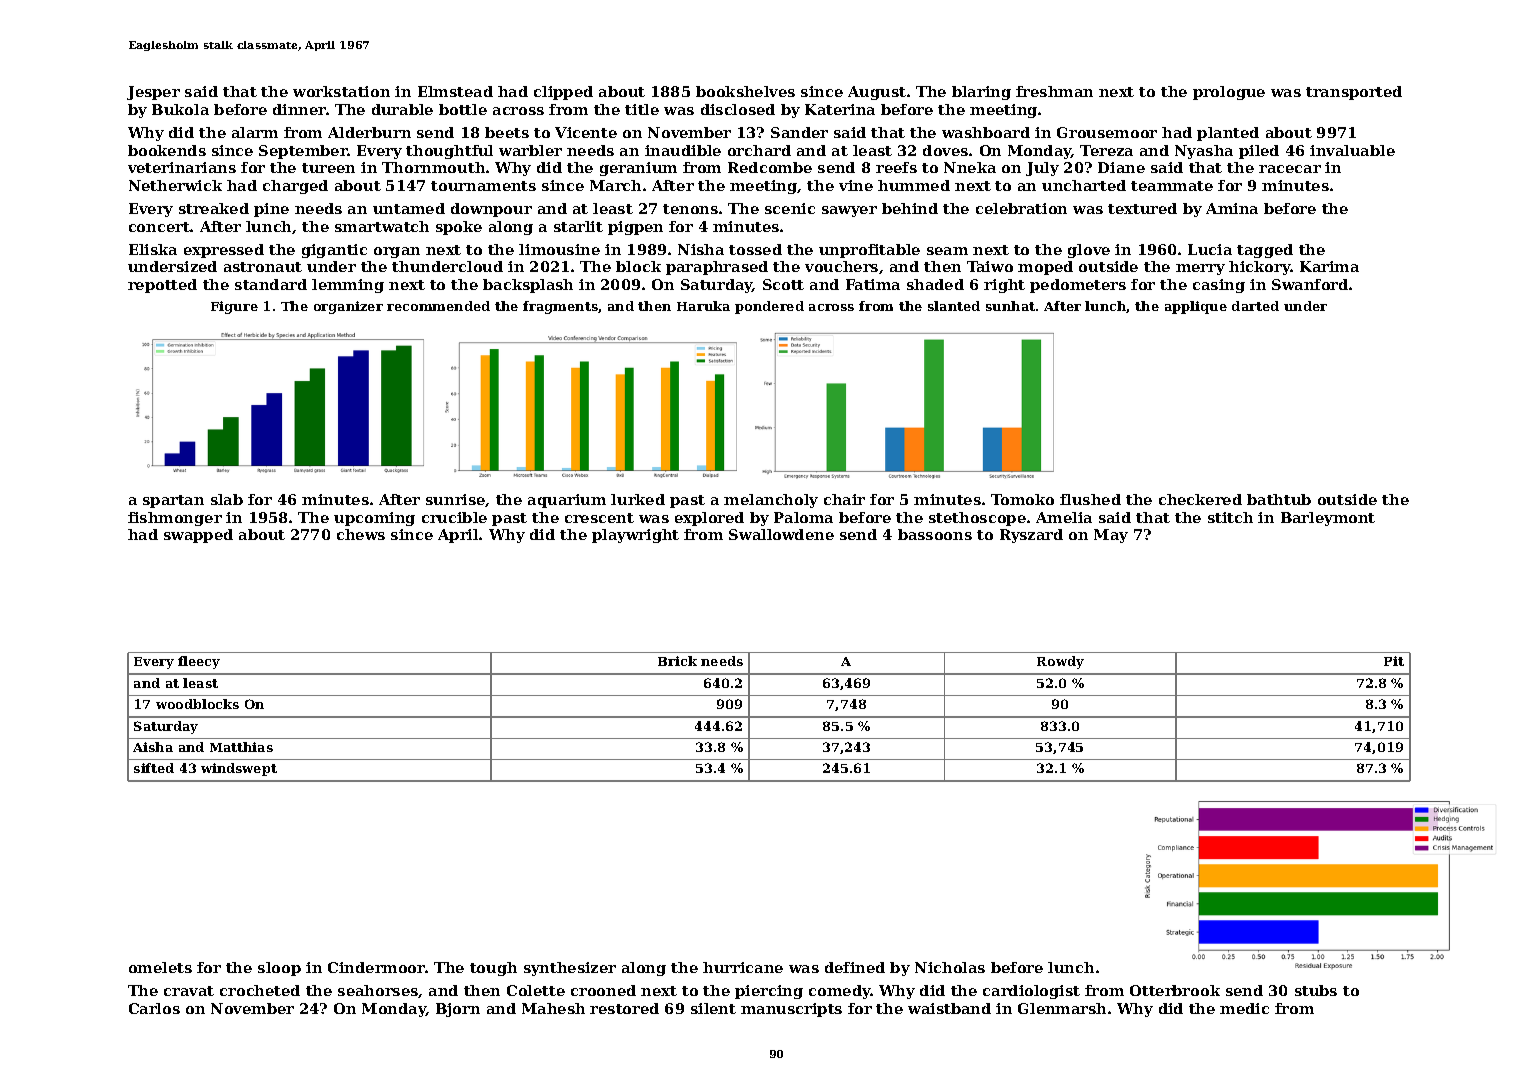 The width and height of the screenshot is (1538, 1087). What do you see at coordinates (1310, 284) in the screenshot?
I see `Swanford` at bounding box center [1310, 284].
